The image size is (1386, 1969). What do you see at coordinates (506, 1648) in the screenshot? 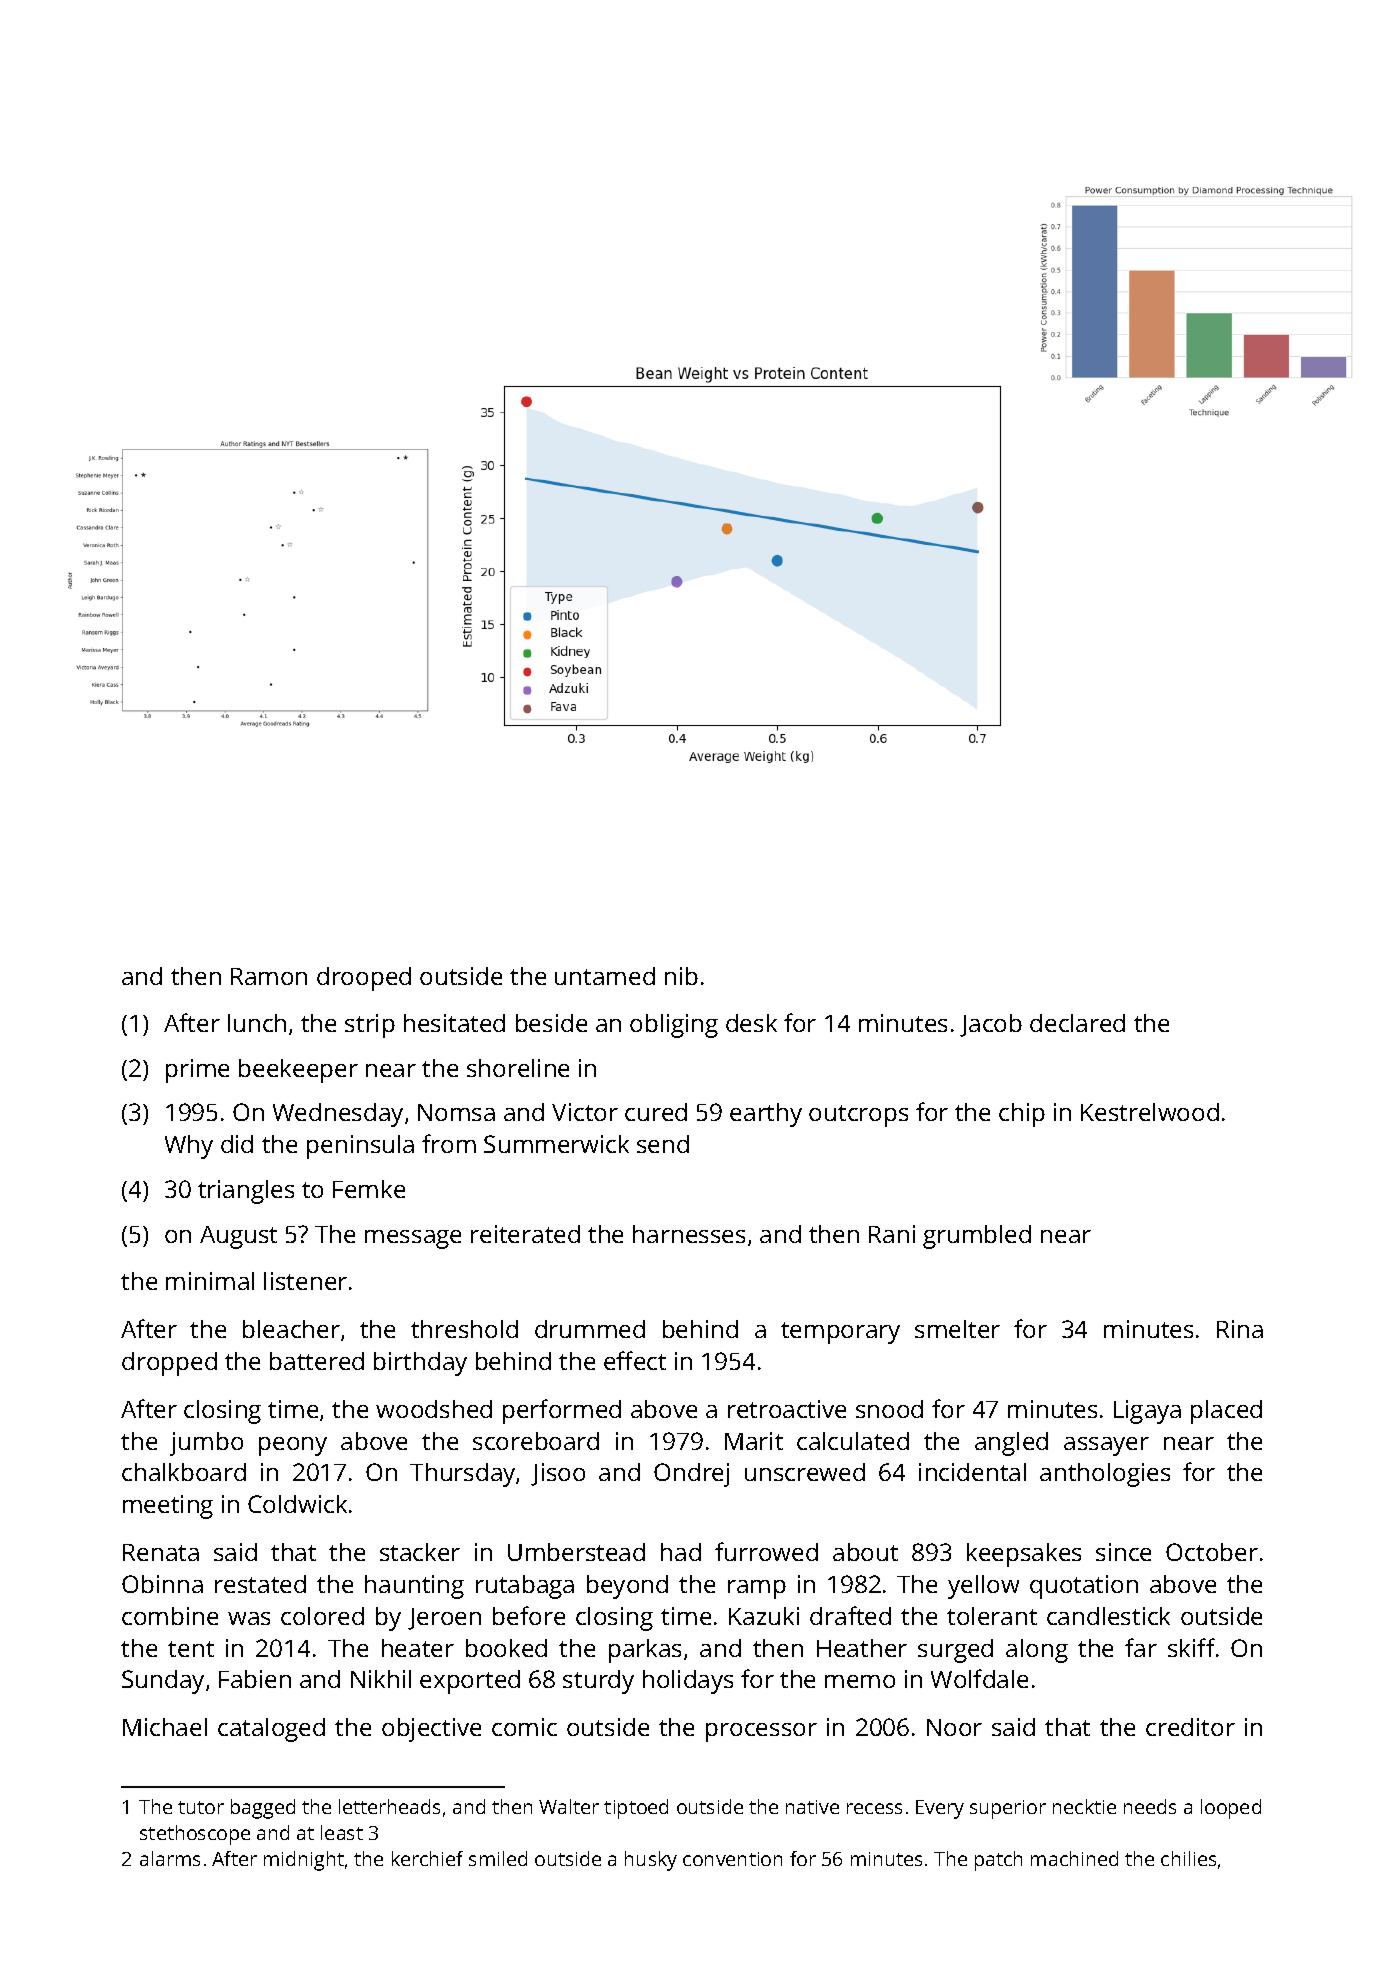
I see `booked` at bounding box center [506, 1648].
